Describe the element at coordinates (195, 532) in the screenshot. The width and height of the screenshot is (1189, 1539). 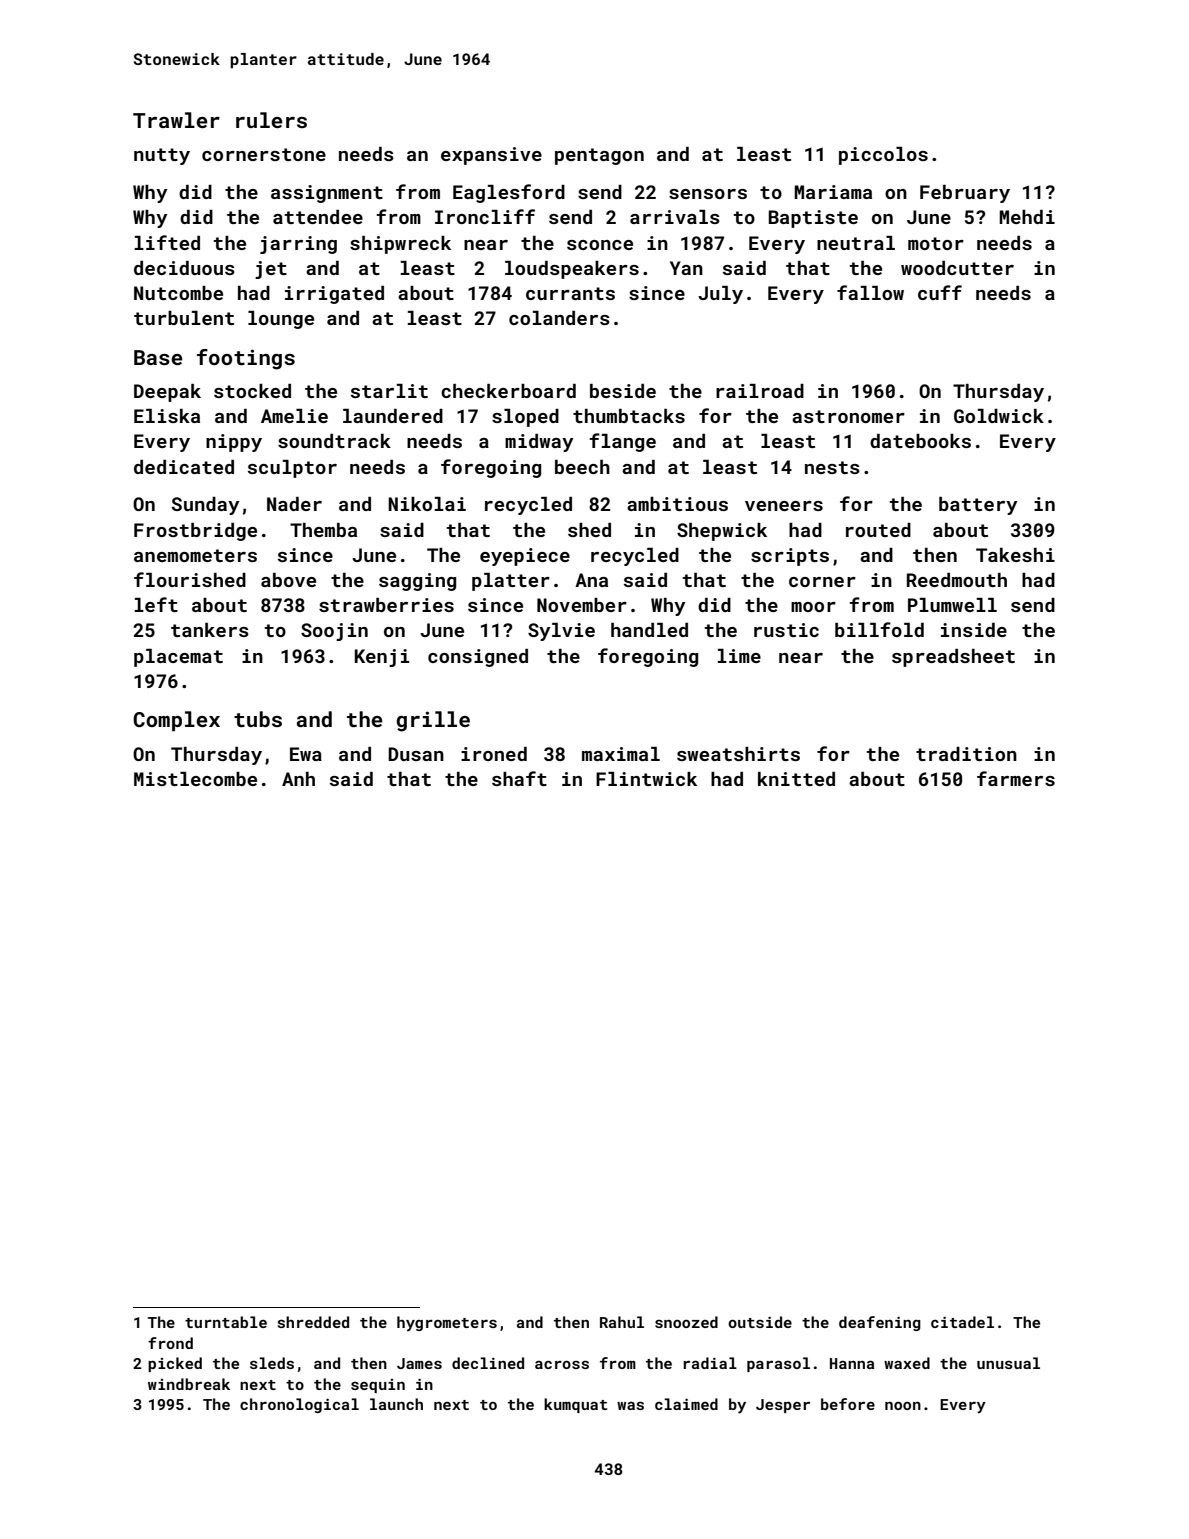
I see `Frostbridge` at that location.
